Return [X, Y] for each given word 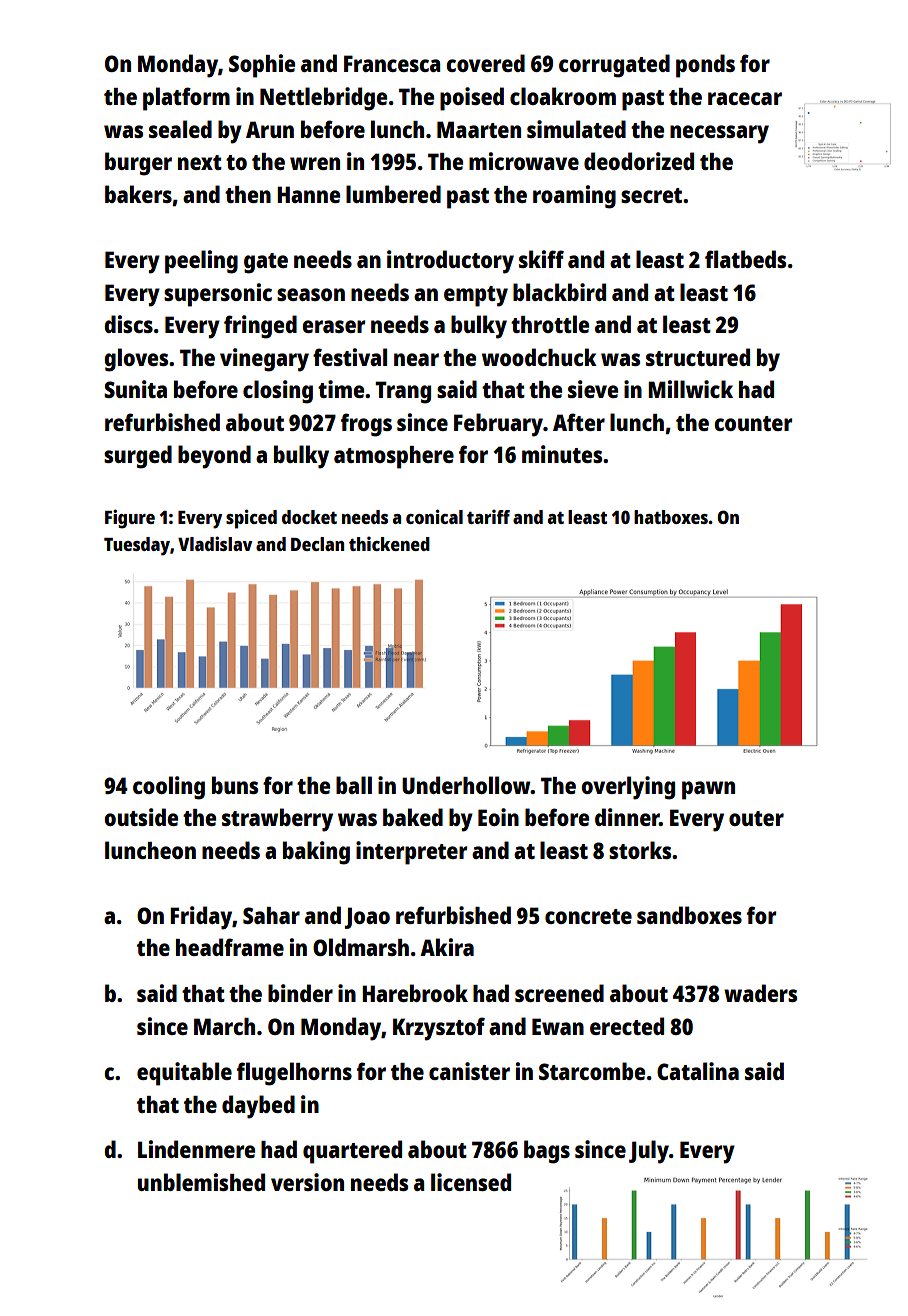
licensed [471, 1182]
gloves [136, 360]
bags [547, 1152]
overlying [628, 788]
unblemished [201, 1182]
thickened [389, 543]
